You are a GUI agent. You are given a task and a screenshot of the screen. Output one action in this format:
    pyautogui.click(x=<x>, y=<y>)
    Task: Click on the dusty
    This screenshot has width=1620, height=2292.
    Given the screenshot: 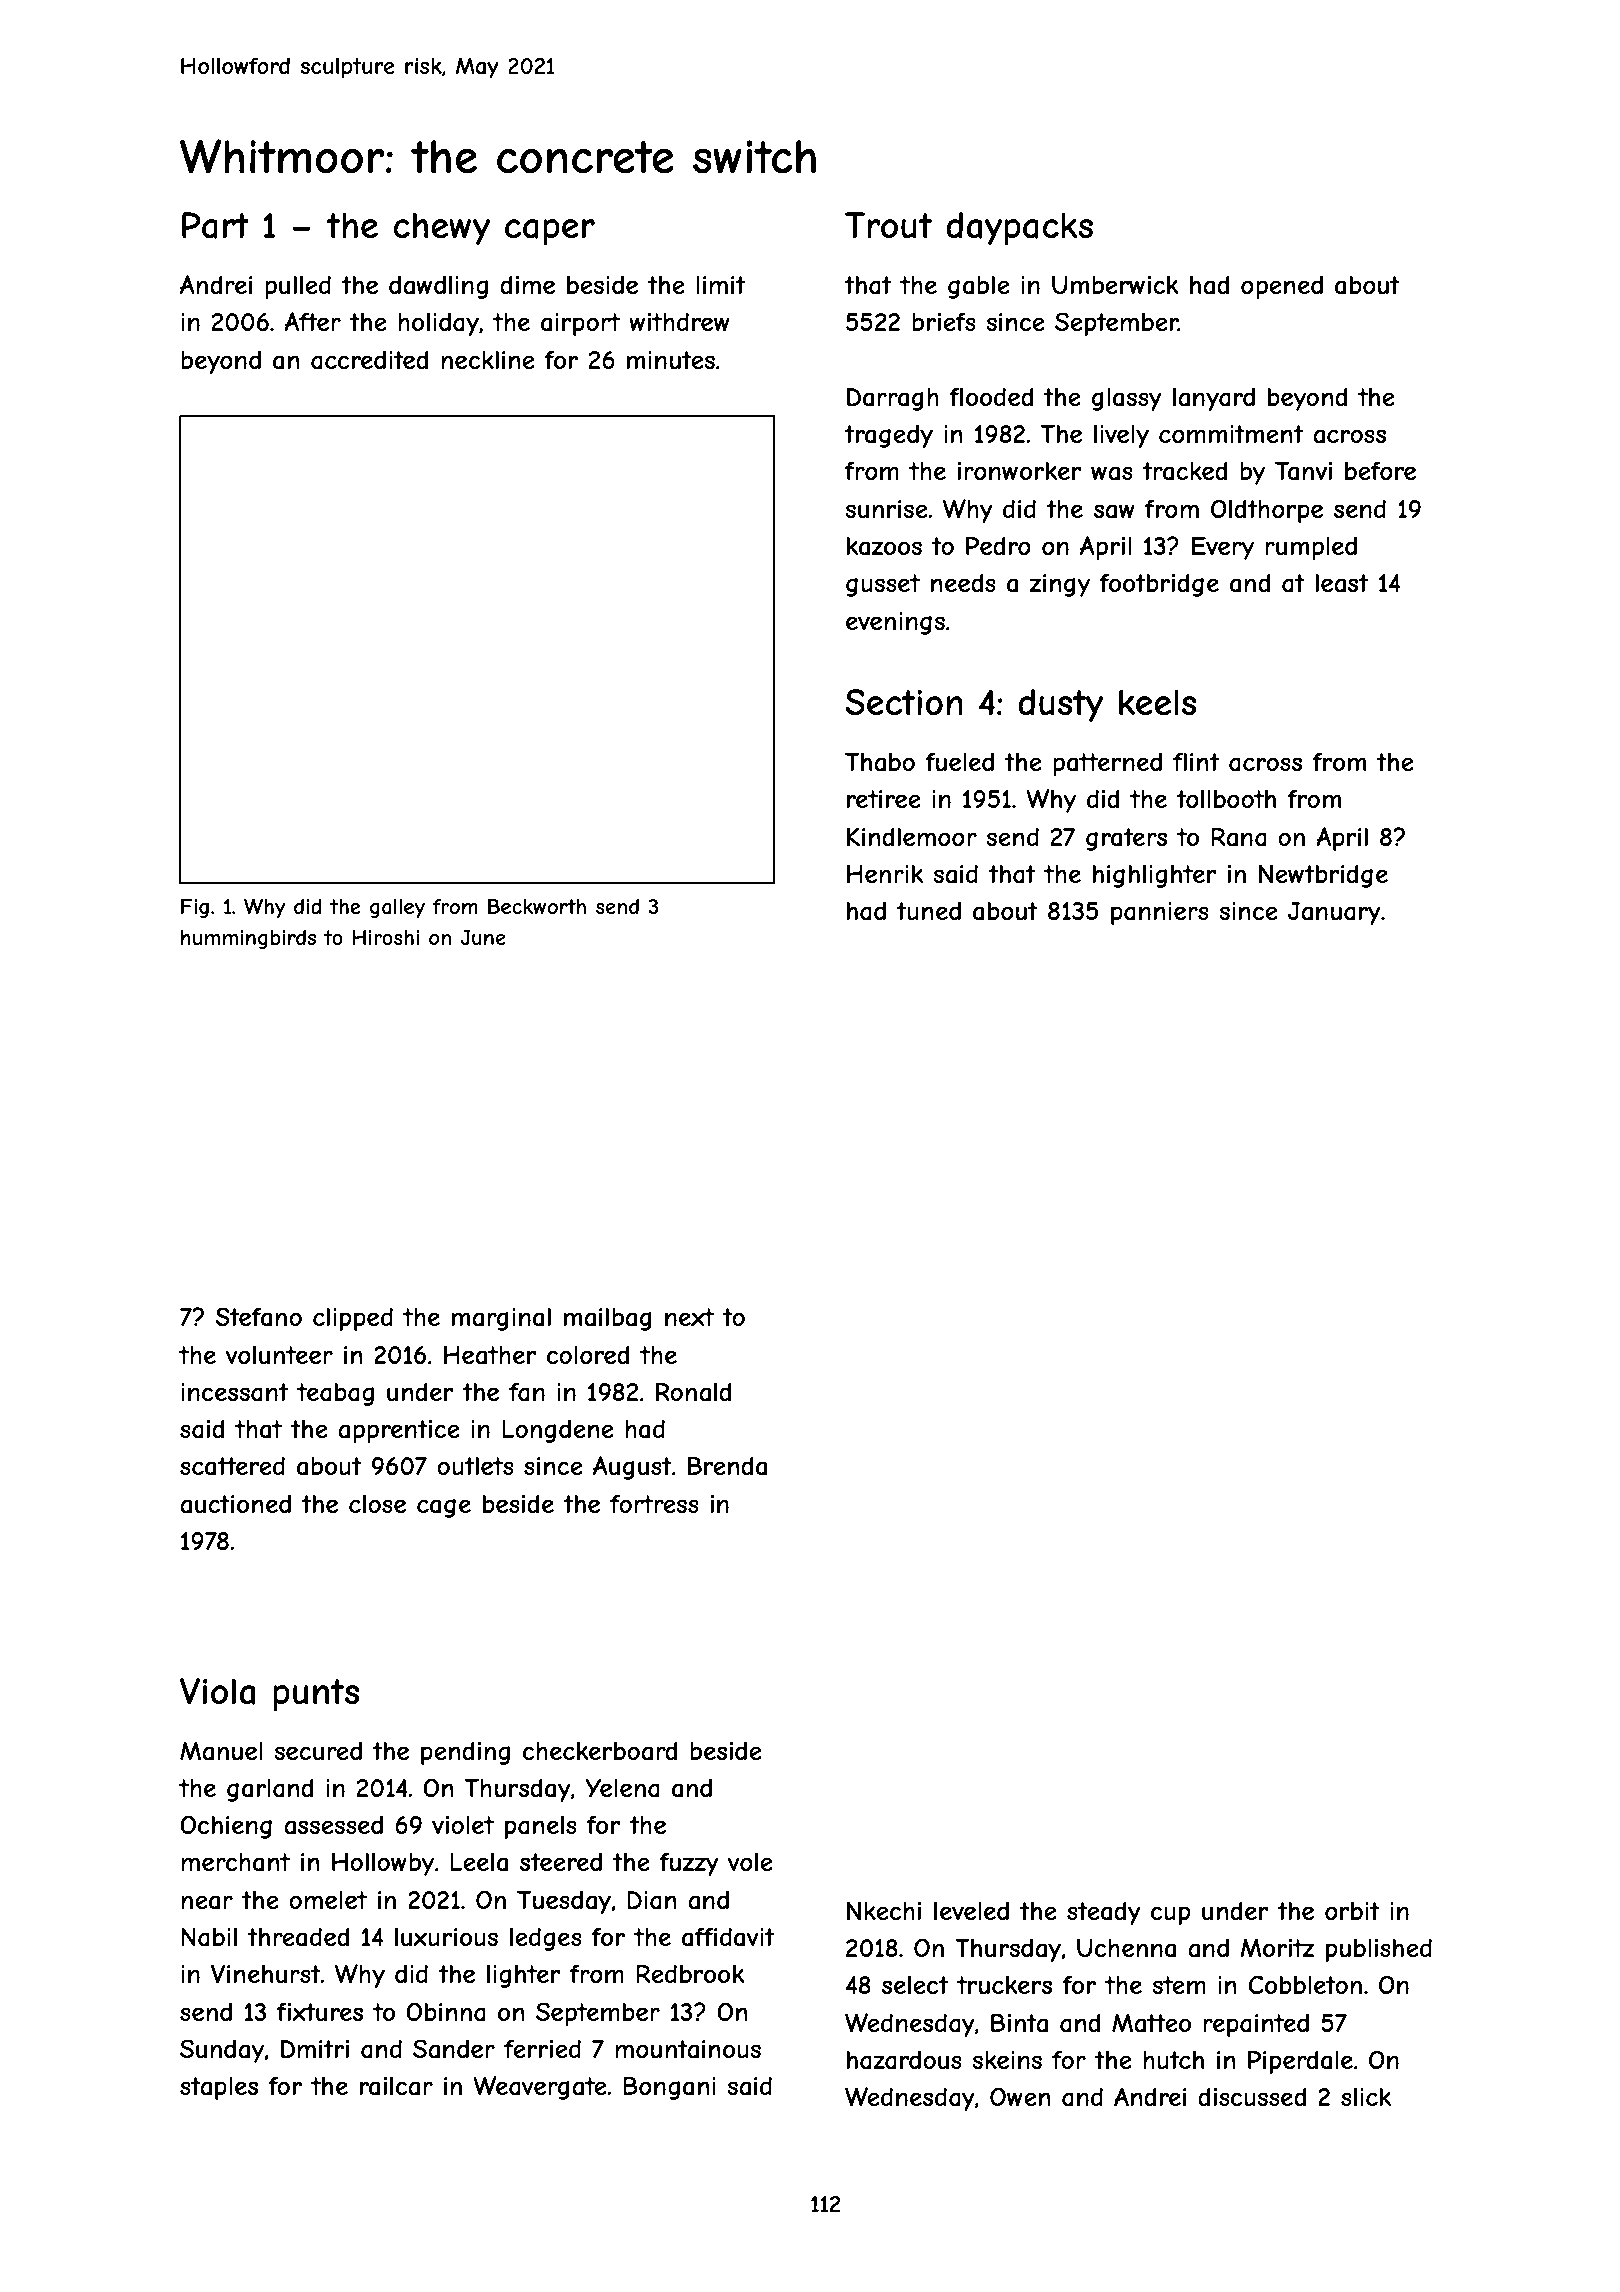 What is the action you would take?
    pyautogui.click(x=1060, y=705)
